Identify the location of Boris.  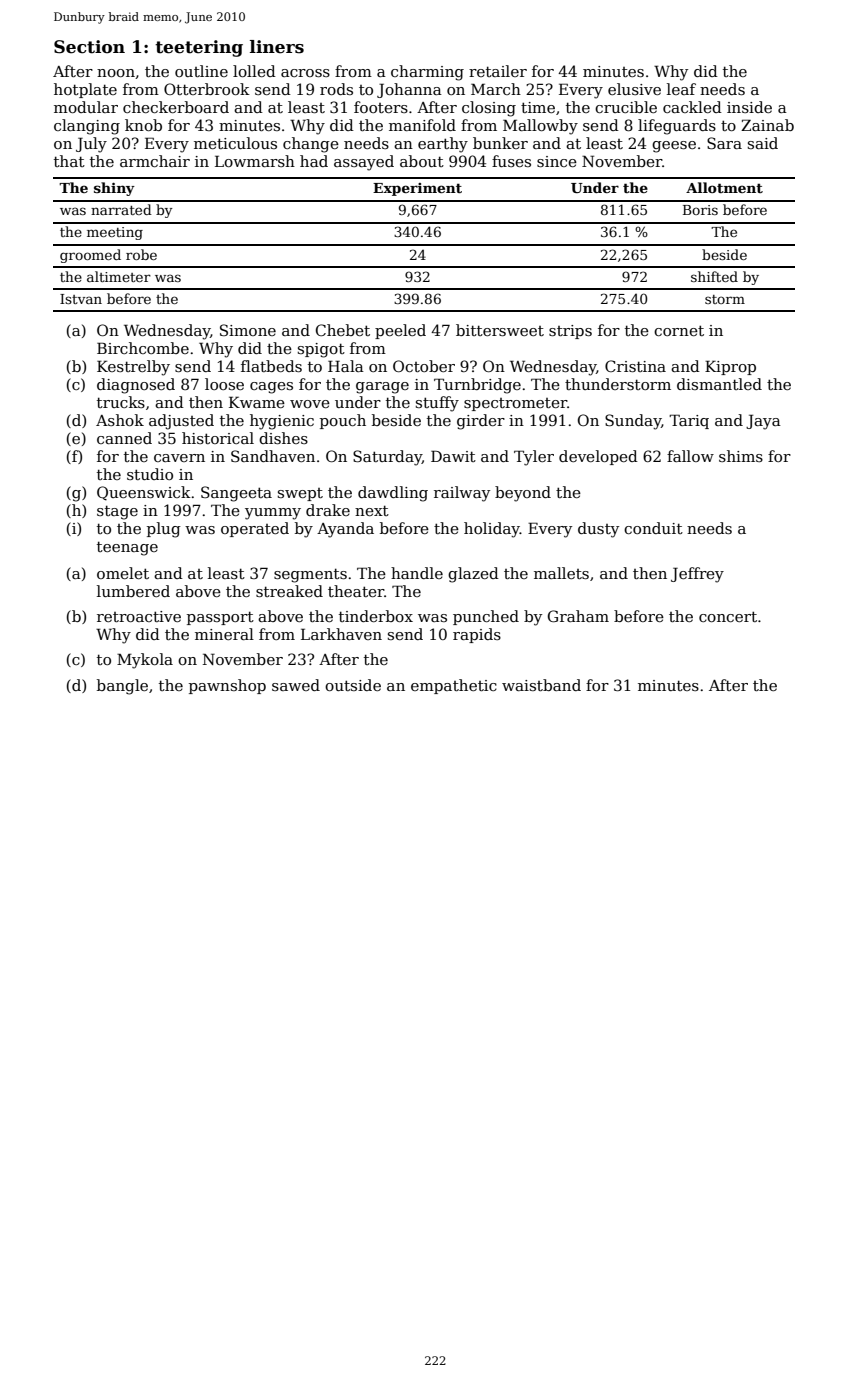
(700, 210).
